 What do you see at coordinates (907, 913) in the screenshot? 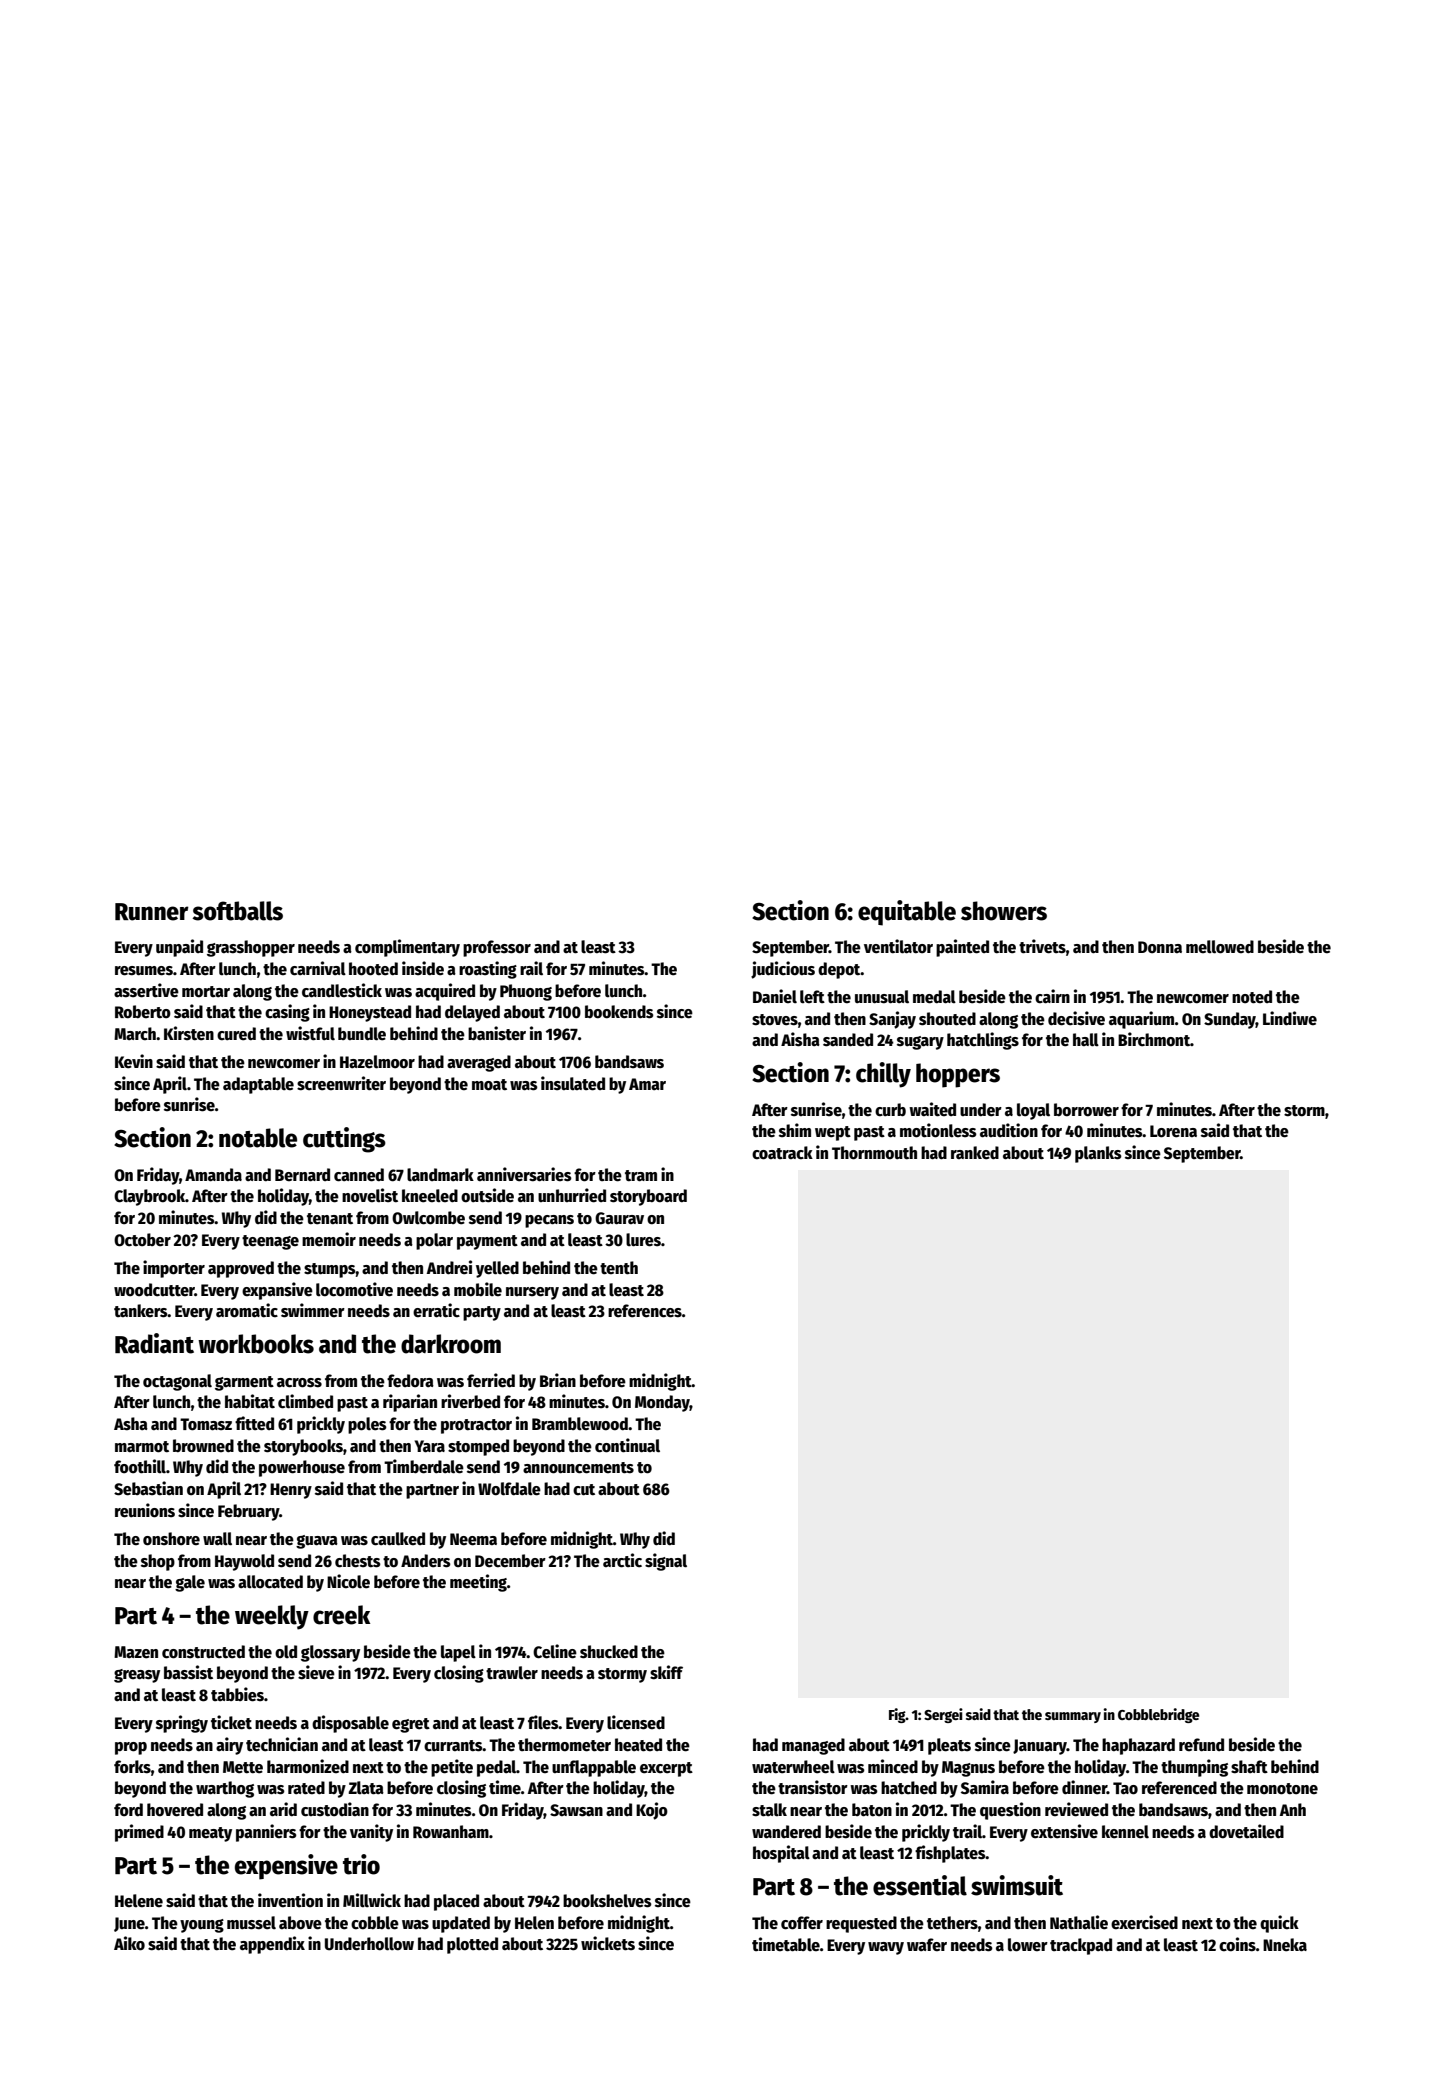
I see `equitable` at bounding box center [907, 913].
